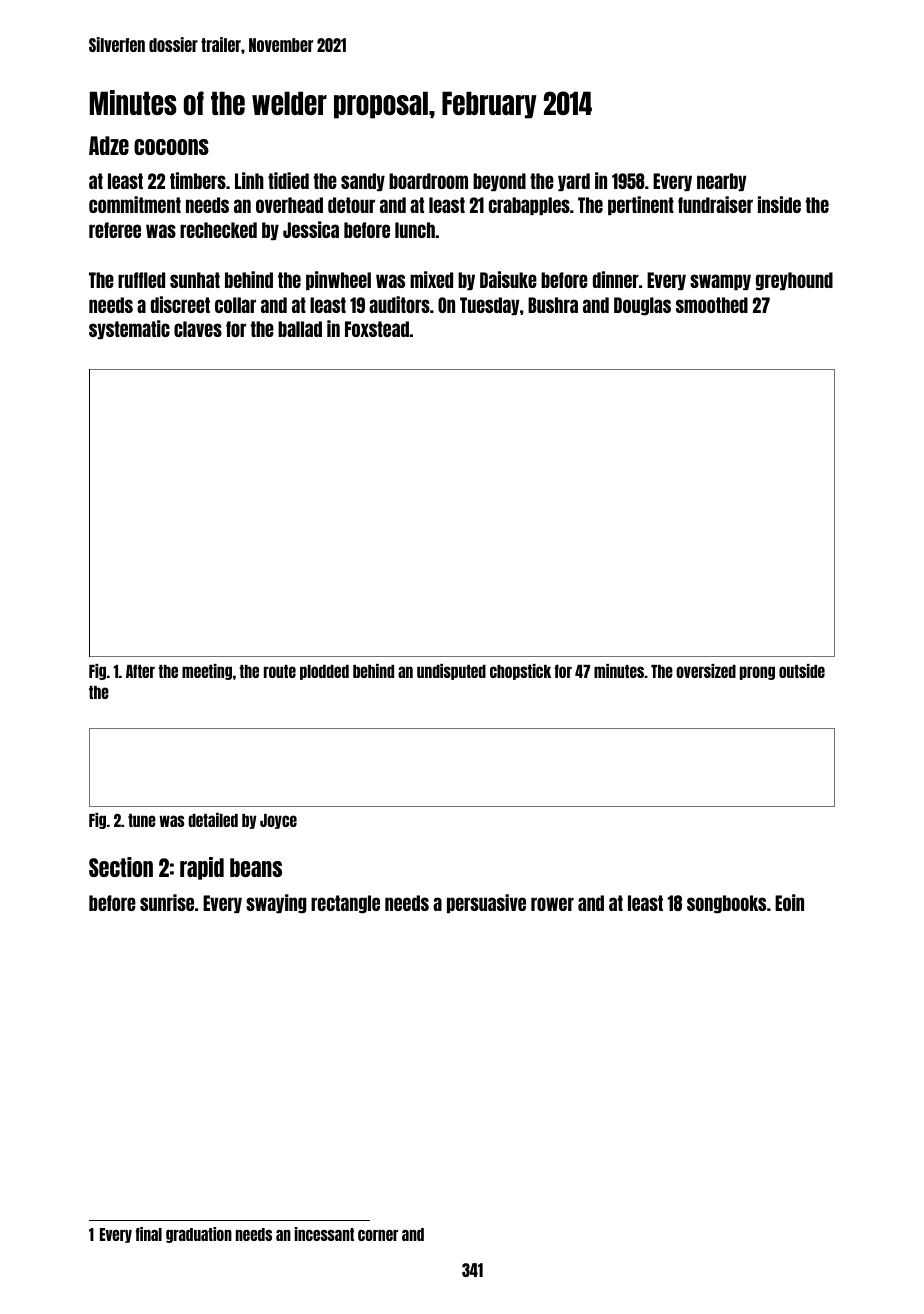  What do you see at coordinates (706, 671) in the page?
I see `oversized` at bounding box center [706, 671].
